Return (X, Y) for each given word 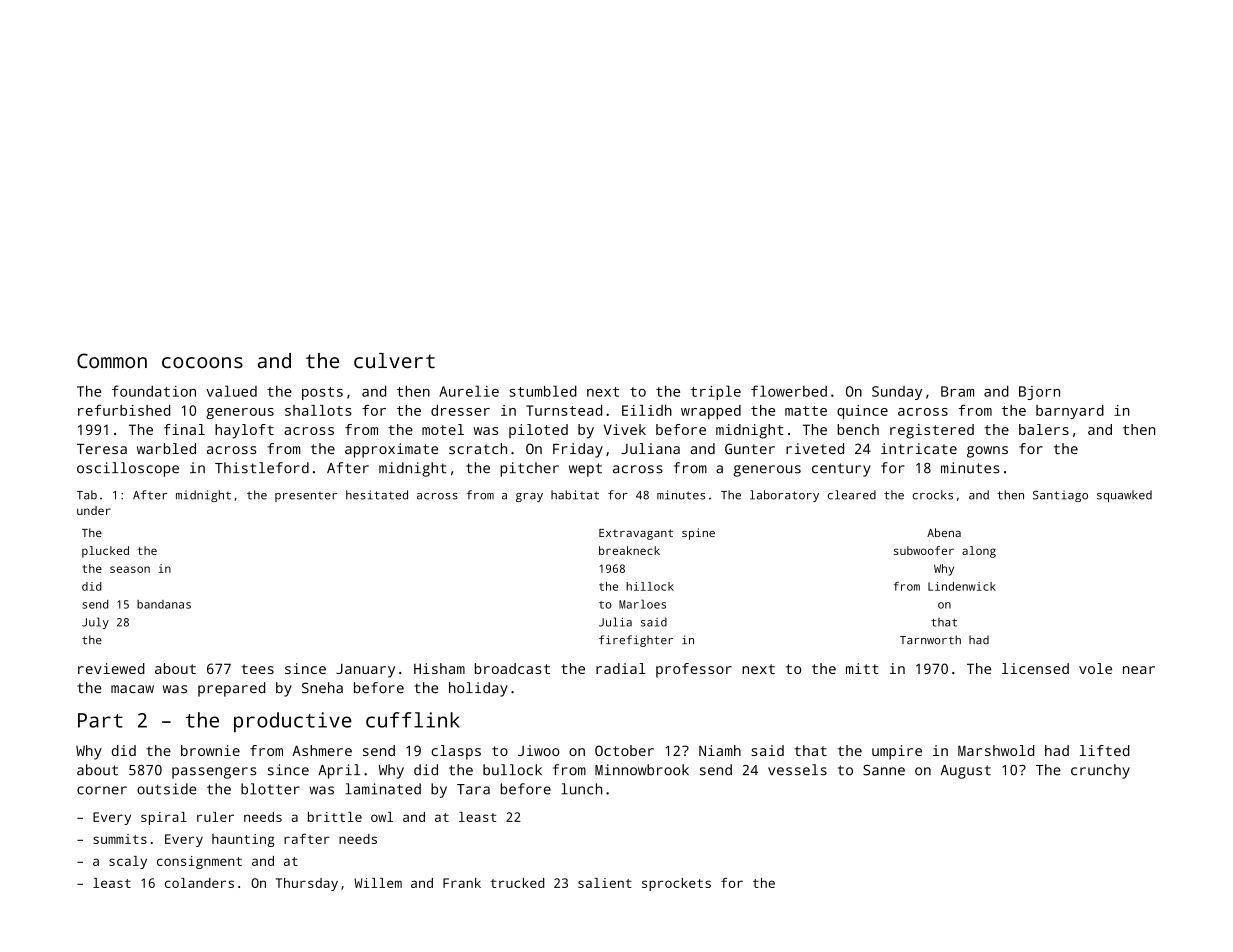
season (130, 569)
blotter (270, 789)
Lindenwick (962, 586)
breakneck (629, 550)
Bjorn (1039, 393)
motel (443, 429)
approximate (391, 450)
